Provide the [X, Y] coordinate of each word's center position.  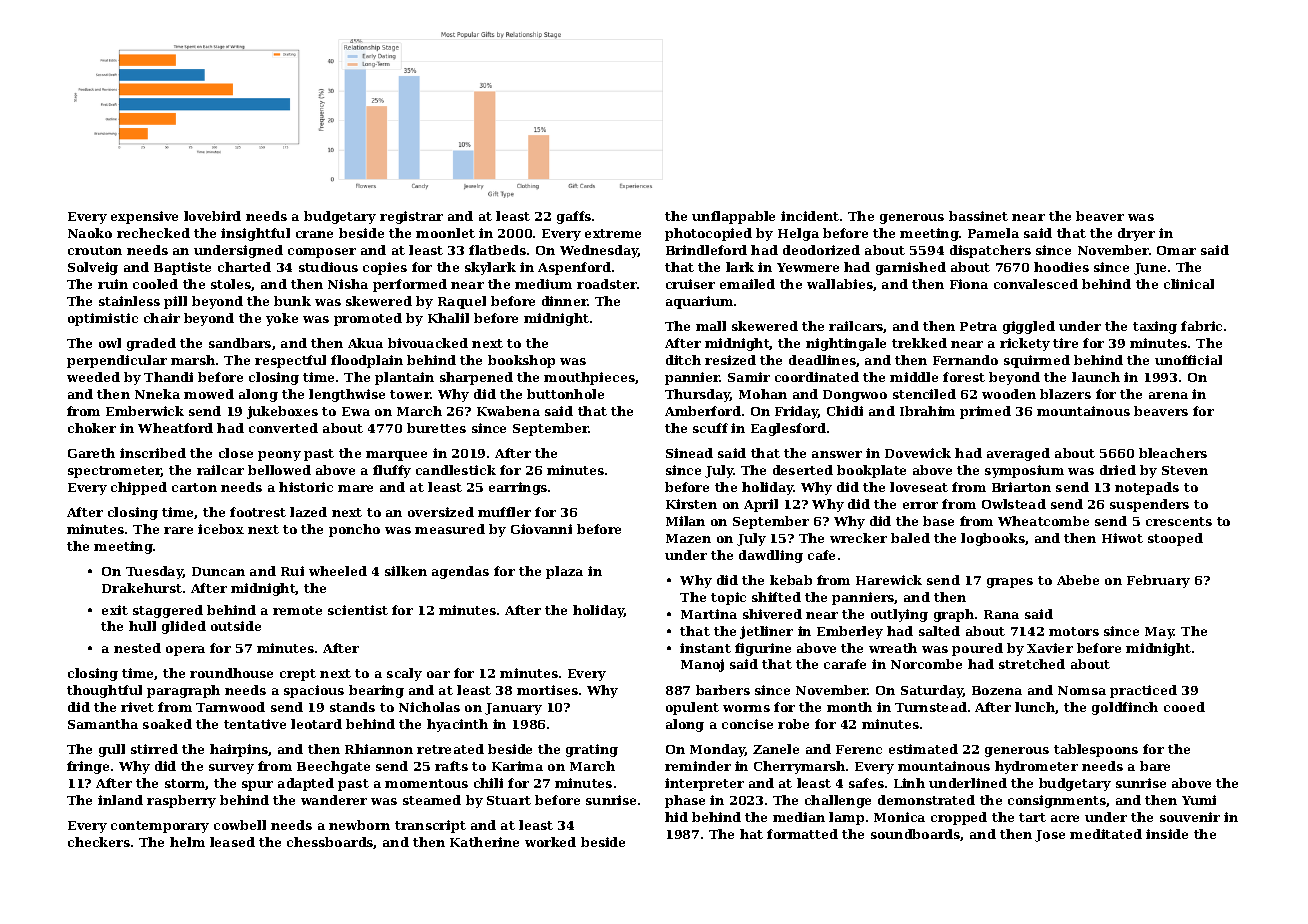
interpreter [704, 784]
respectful [290, 361]
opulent [692, 708]
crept [298, 675]
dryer [1136, 234]
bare [1155, 766]
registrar [411, 217]
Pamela [993, 233]
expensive [144, 217]
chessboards [330, 843]
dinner [565, 301]
